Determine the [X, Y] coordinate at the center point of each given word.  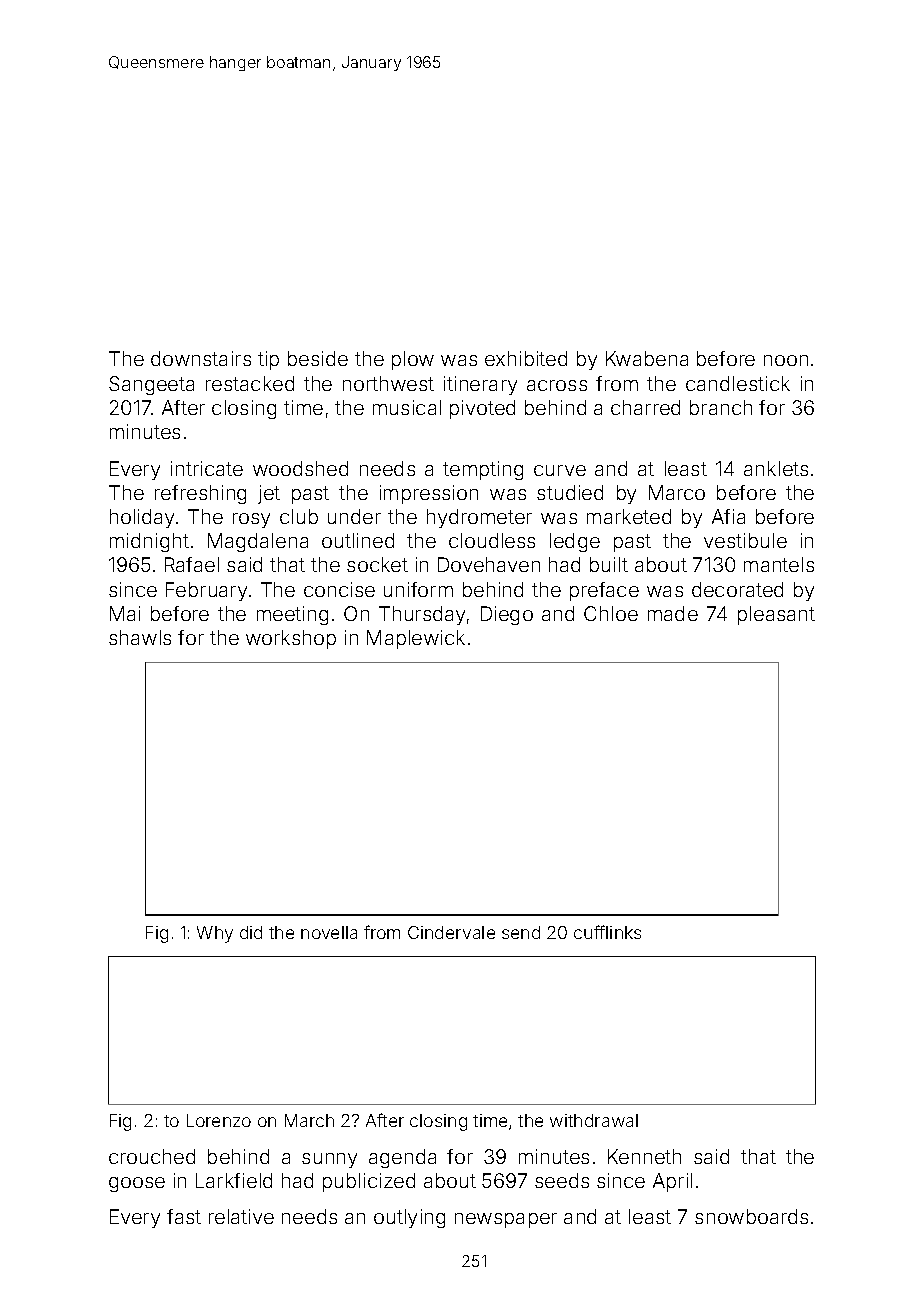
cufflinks [607, 932]
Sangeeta [151, 385]
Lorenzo [219, 1120]
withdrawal [594, 1120]
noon [786, 360]
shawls [140, 637]
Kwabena [647, 358]
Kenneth [644, 1156]
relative [241, 1216]
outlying [409, 1218]
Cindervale [451, 932]
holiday [142, 518]
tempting [483, 470]
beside [318, 358]
